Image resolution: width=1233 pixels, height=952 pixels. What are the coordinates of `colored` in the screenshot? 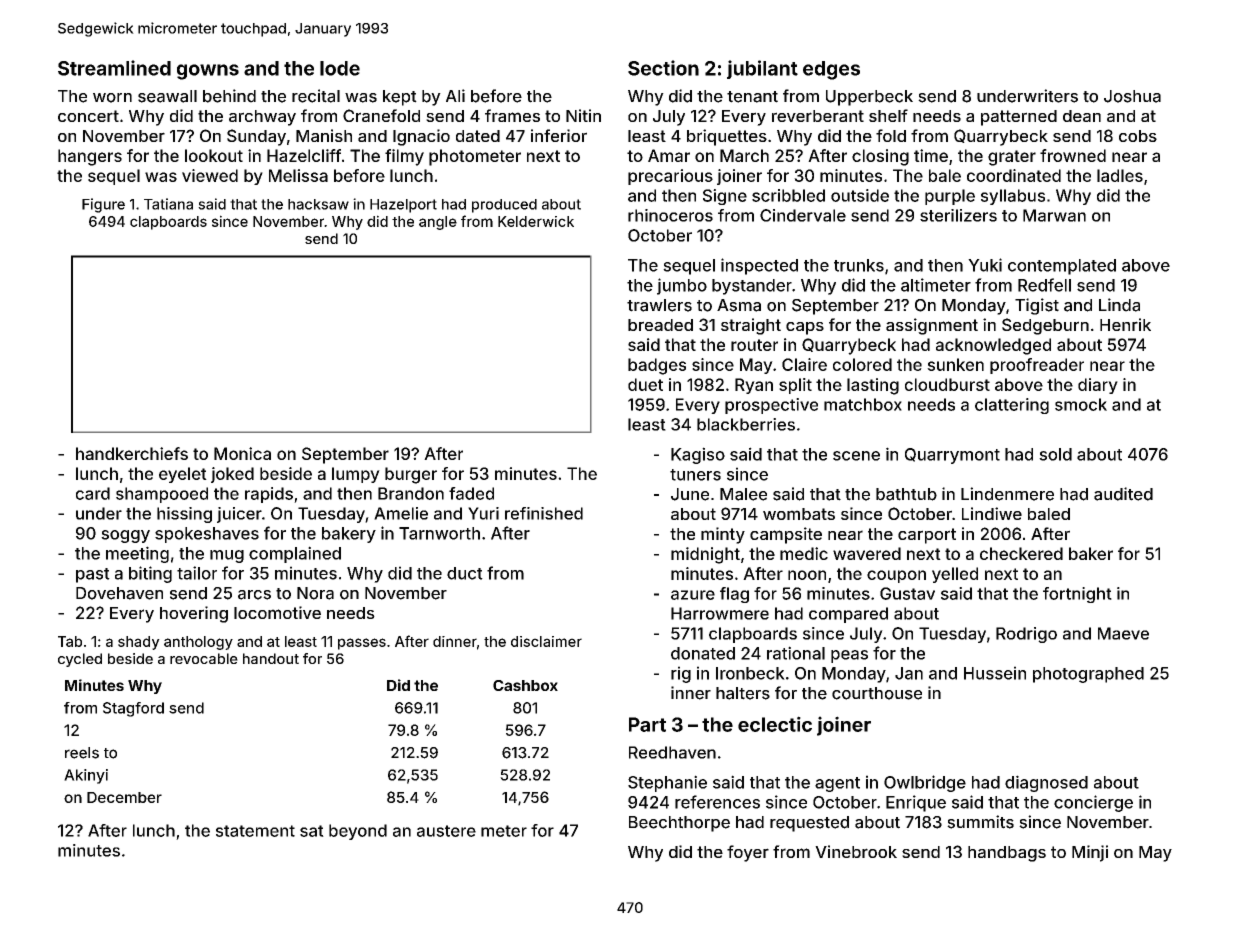 It's located at (862, 364).
